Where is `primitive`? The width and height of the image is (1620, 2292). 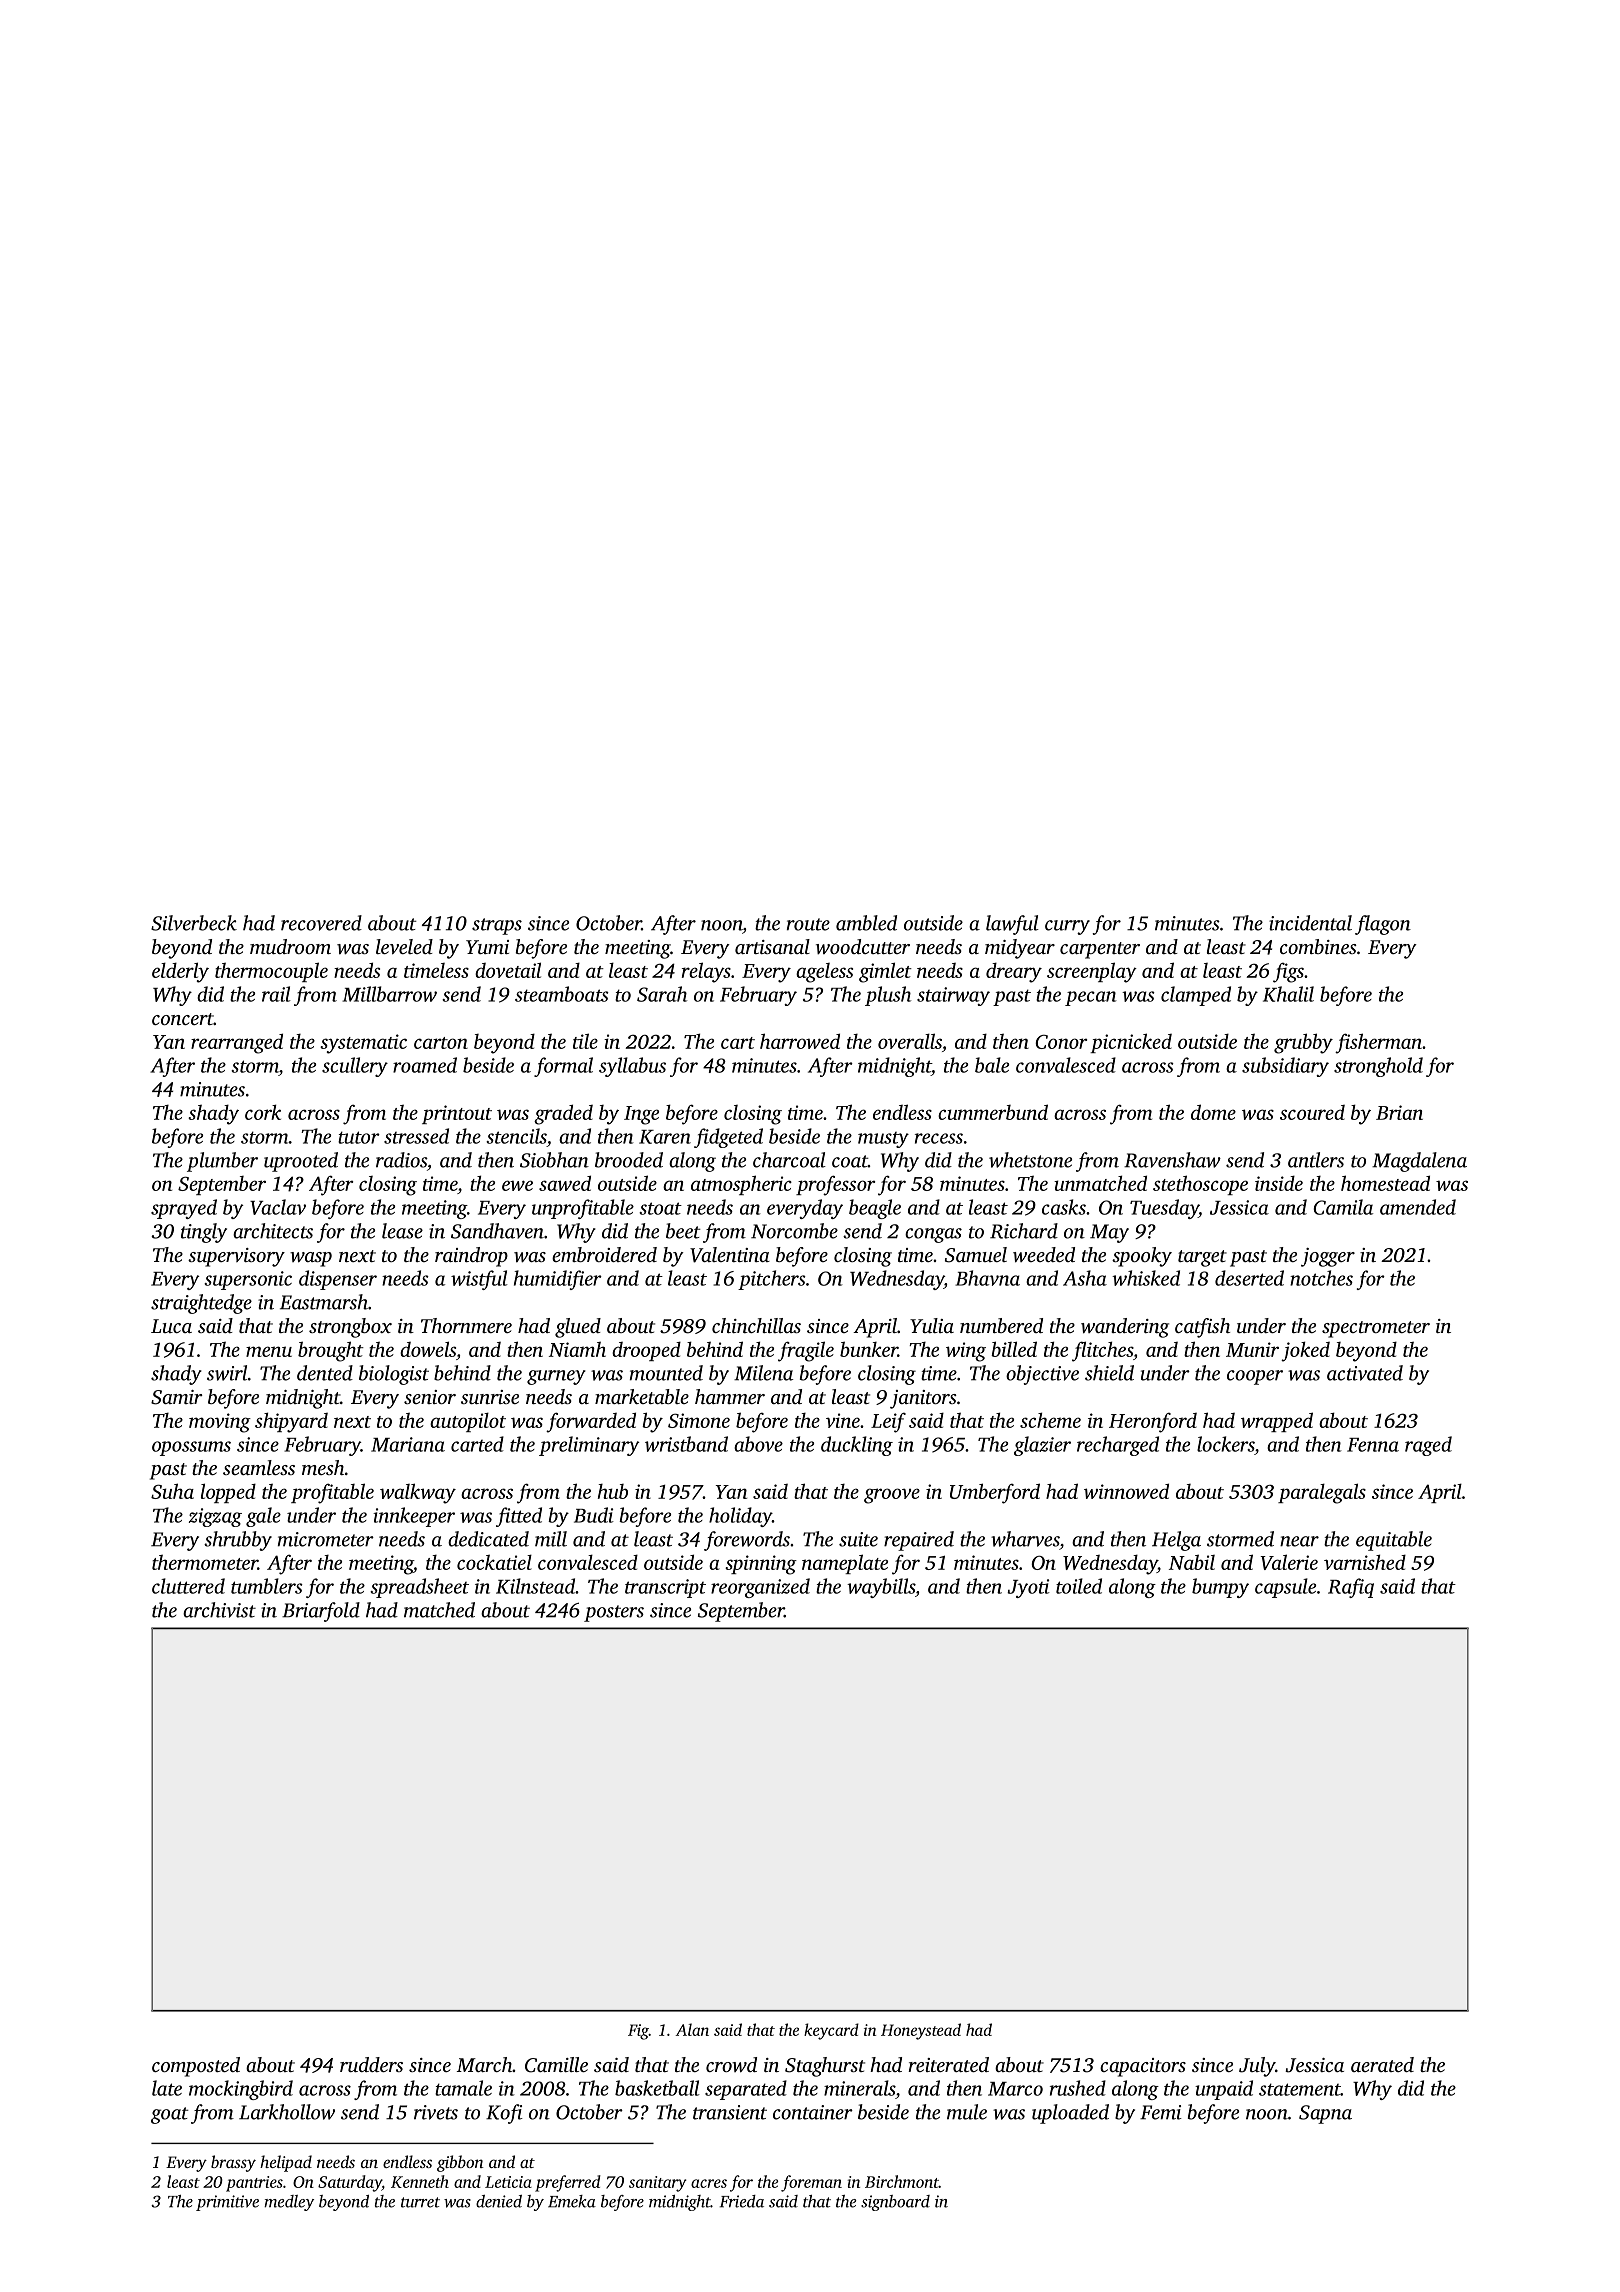 primitive is located at coordinates (227, 2203).
